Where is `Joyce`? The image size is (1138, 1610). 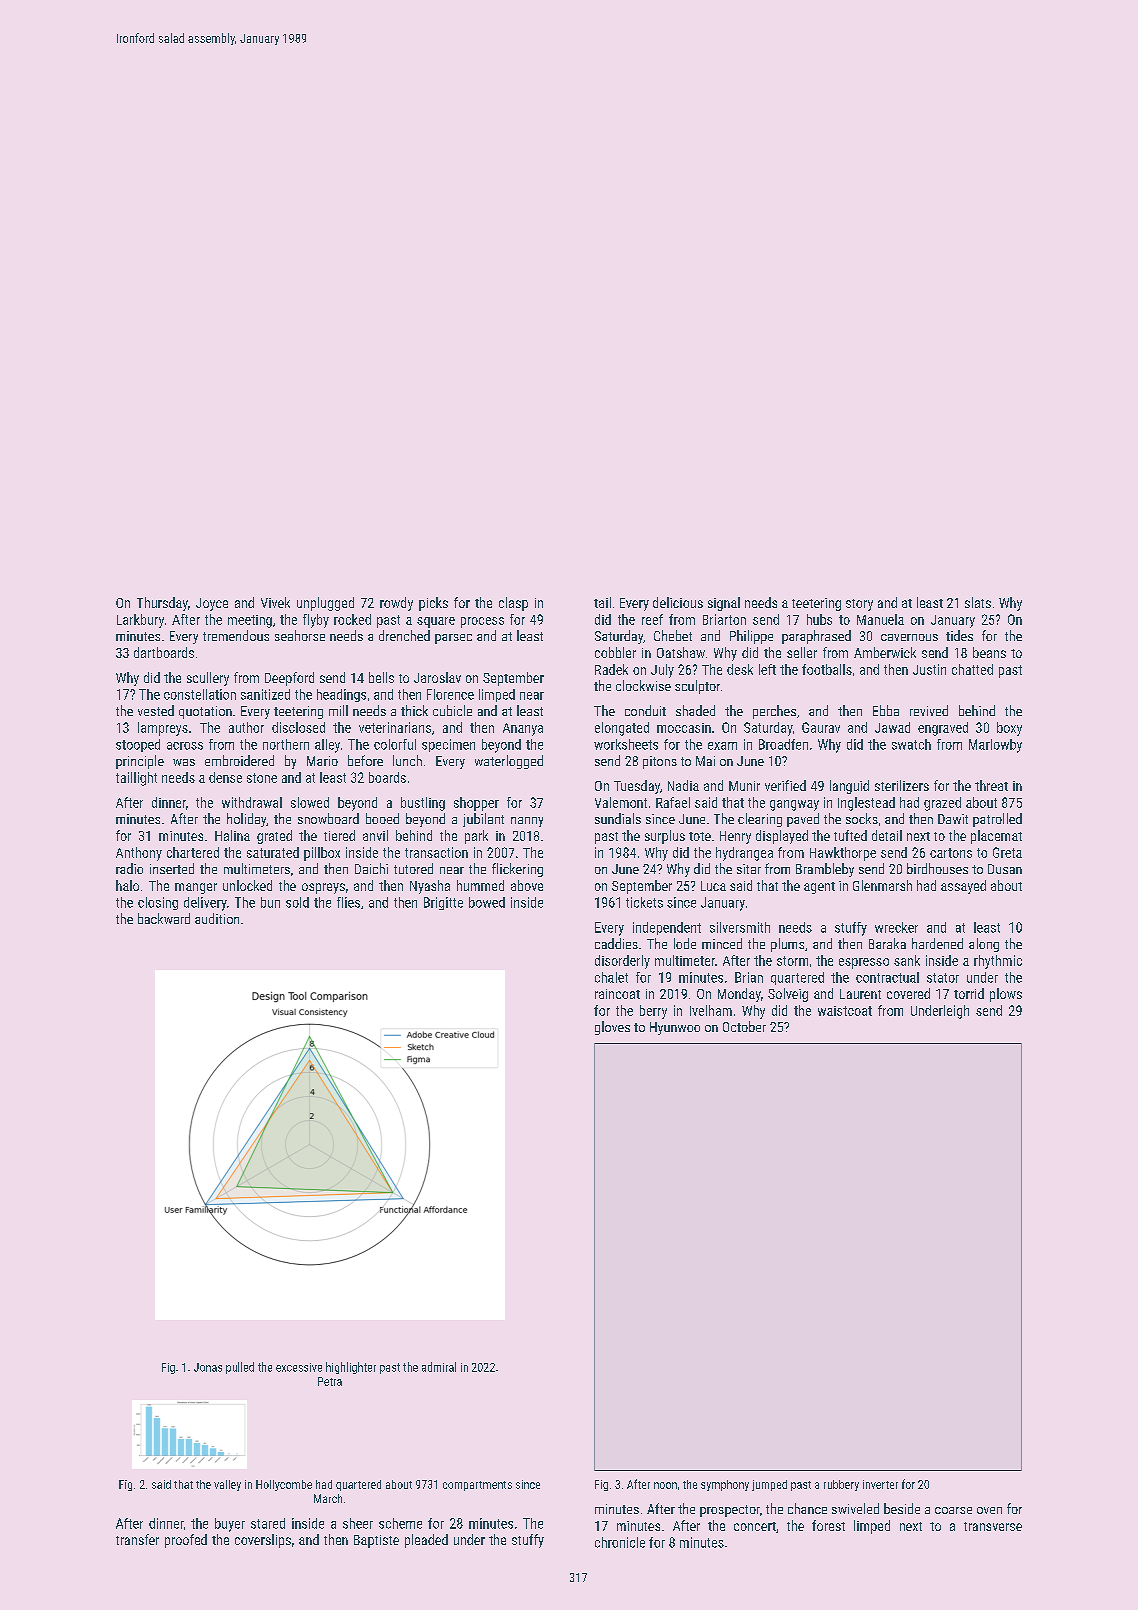
Joyce is located at coordinates (212, 604).
